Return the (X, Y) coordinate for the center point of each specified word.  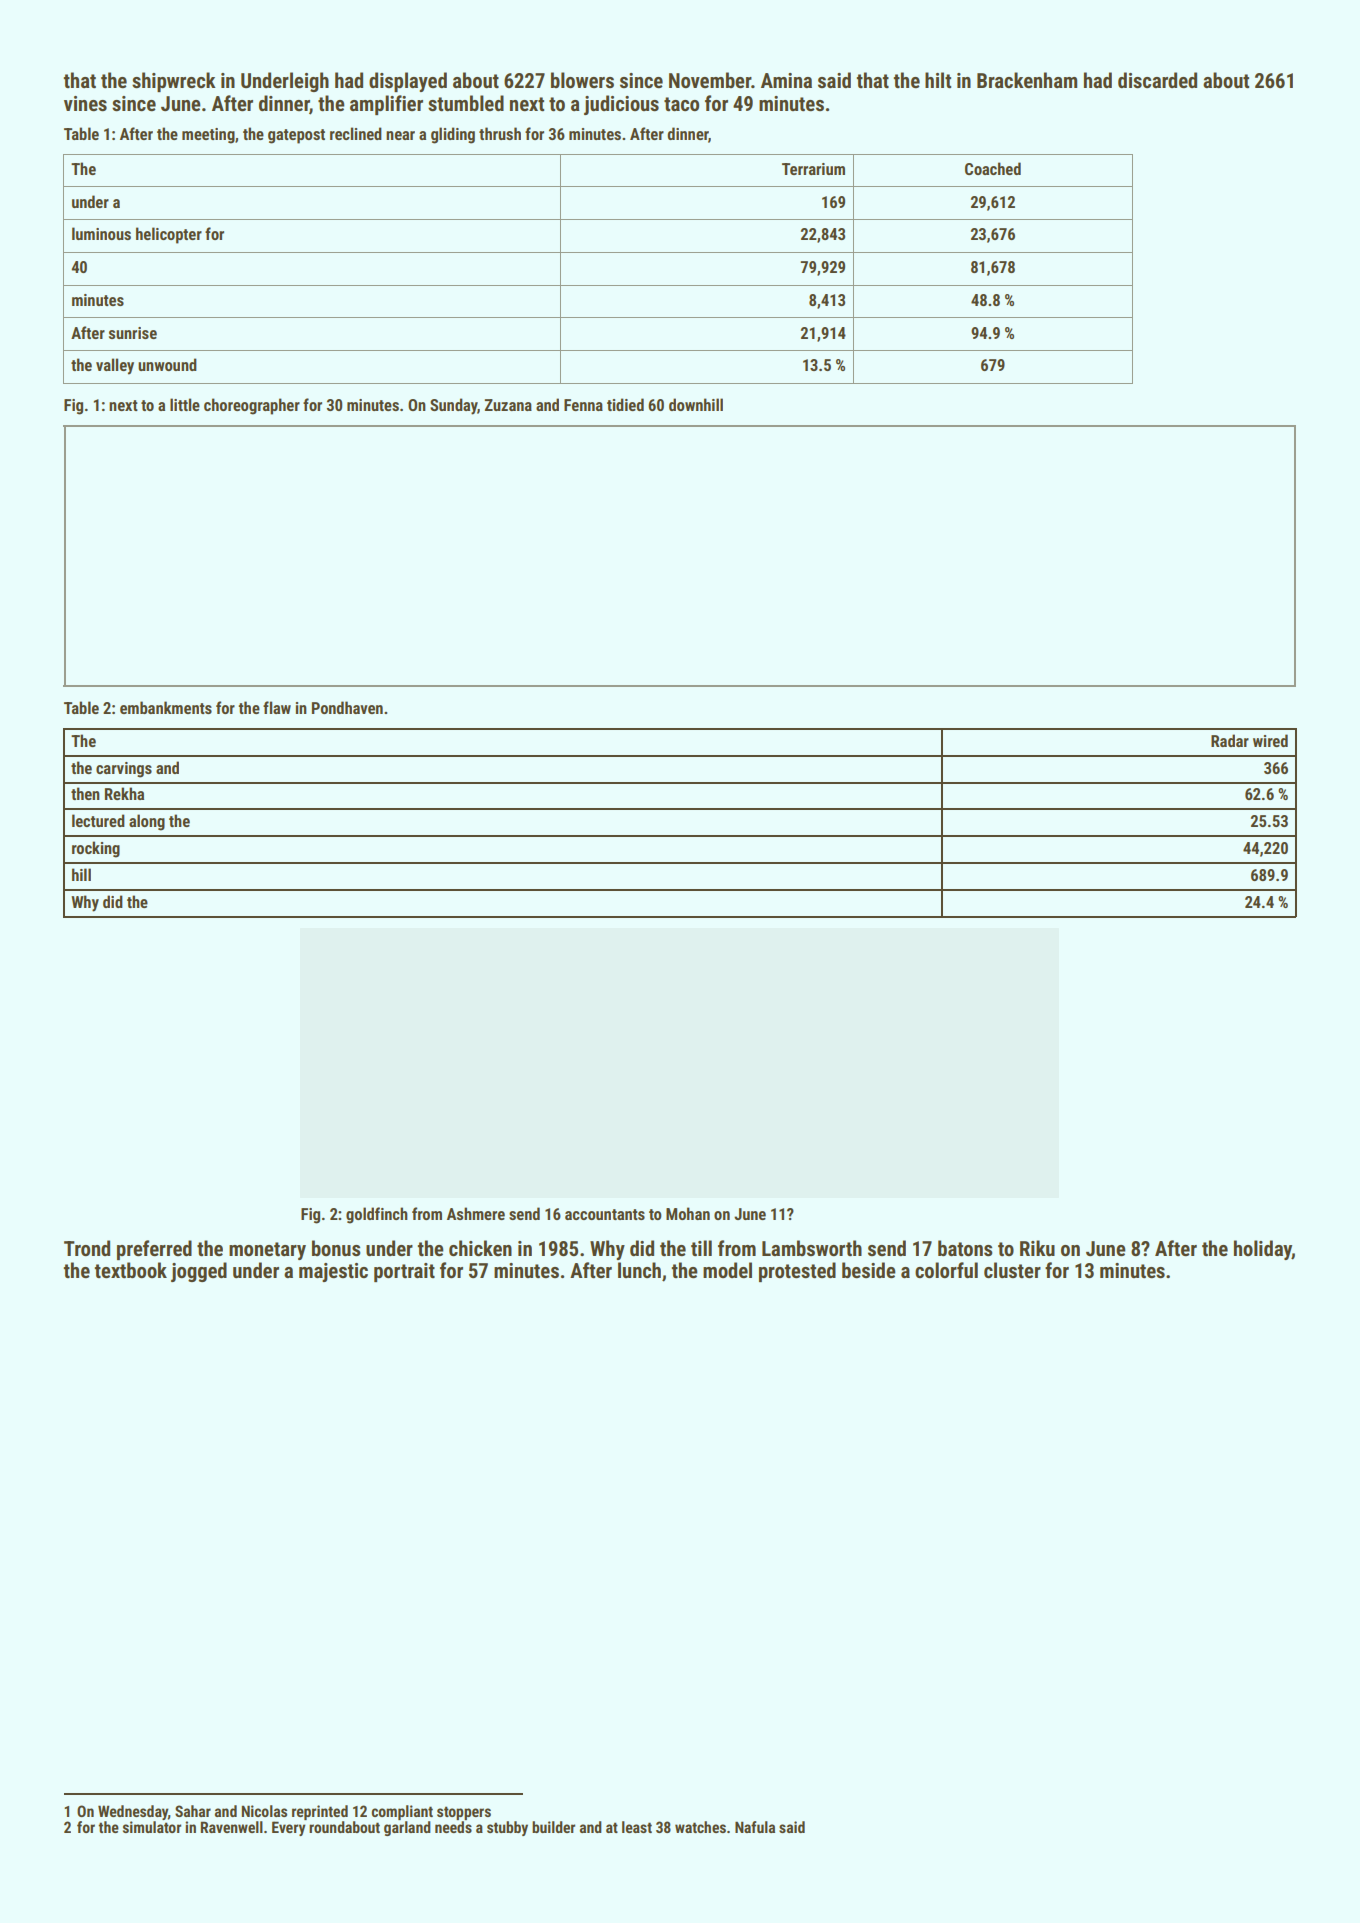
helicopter (169, 235)
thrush (500, 133)
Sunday (454, 406)
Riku (1037, 1248)
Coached (993, 168)
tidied (625, 404)
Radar (1230, 740)
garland (407, 1828)
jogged (199, 1272)
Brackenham (1027, 80)
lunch (639, 1270)
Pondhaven (347, 707)
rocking (96, 849)
